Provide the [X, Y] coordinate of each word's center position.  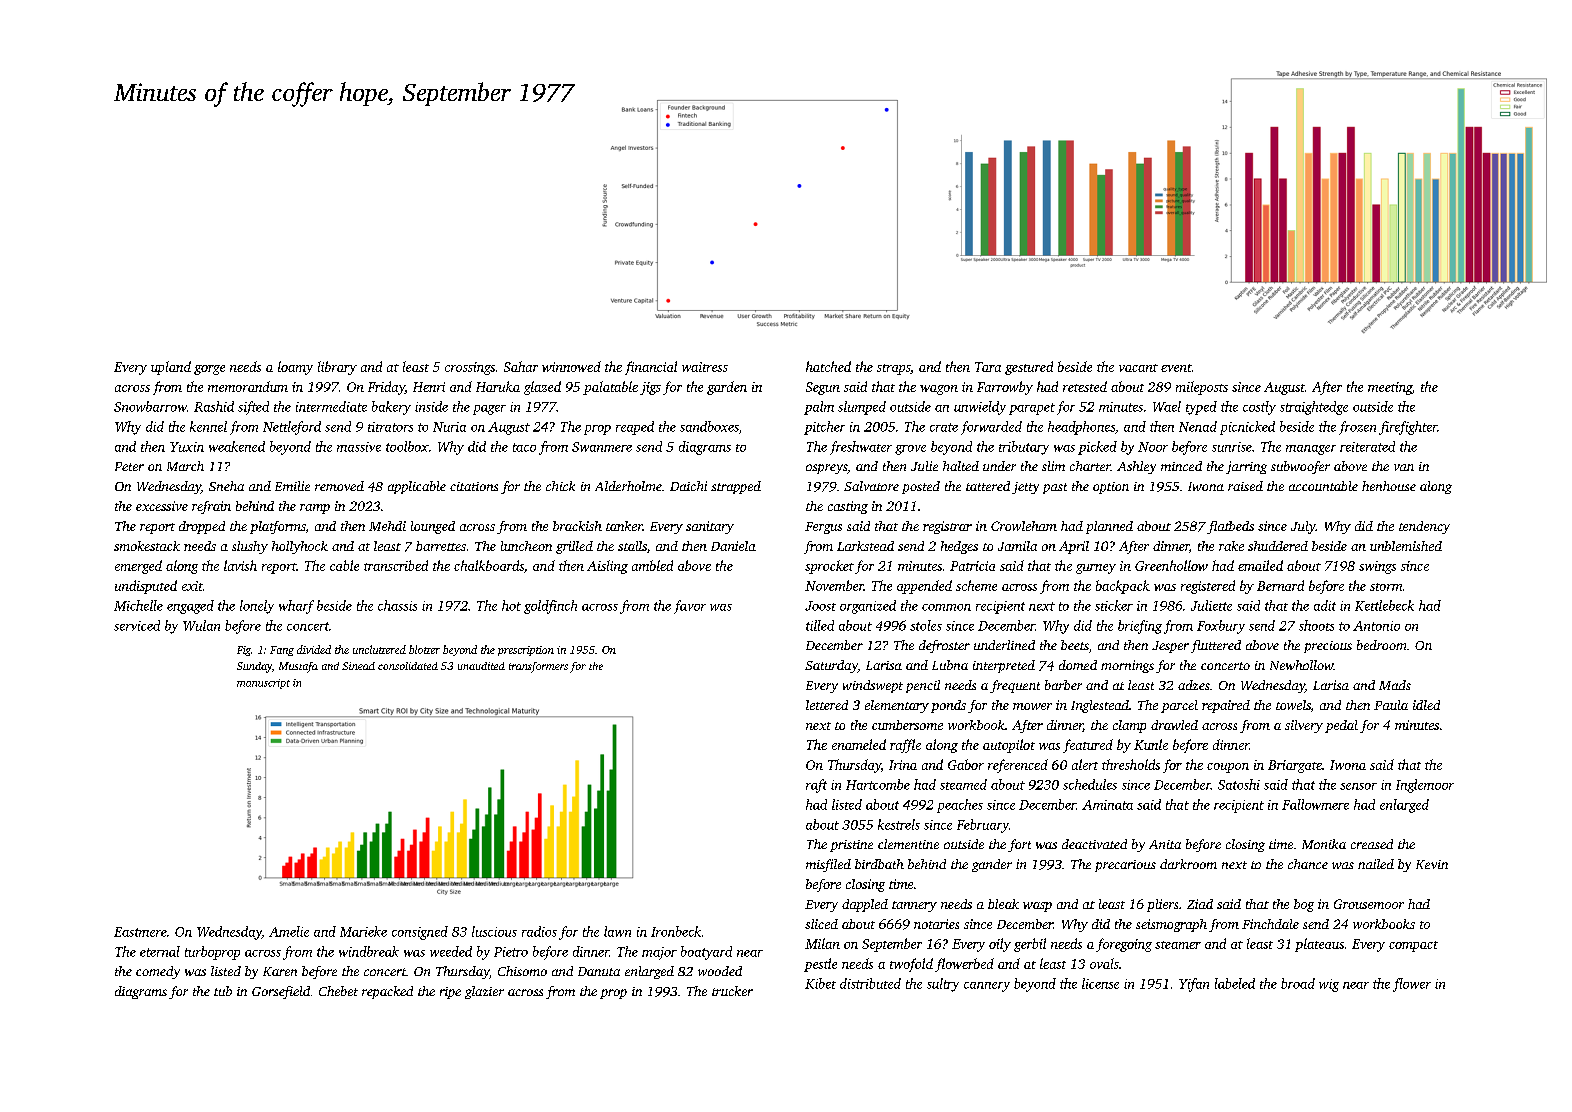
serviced [137, 625]
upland [171, 368]
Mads [1395, 685]
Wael [1167, 406]
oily [1000, 945]
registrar [947, 527]
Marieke [363, 931]
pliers [1162, 905]
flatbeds [1230, 527]
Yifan [1194, 985]
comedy [158, 972]
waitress [705, 367]
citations [474, 486]
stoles [926, 625]
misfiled [828, 865]
